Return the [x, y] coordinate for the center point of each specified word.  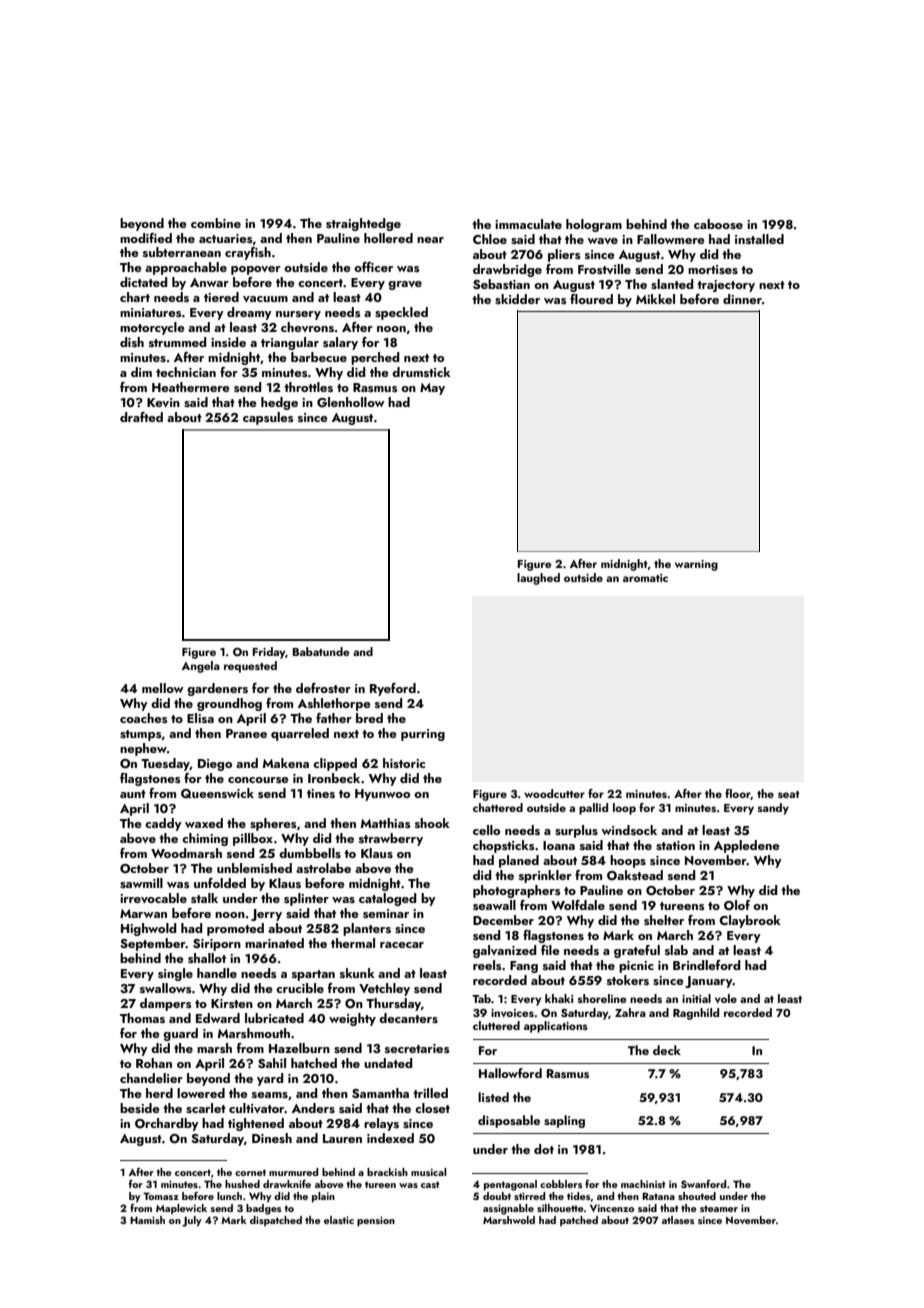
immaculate [528, 224]
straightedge [363, 224]
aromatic [645, 578]
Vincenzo [612, 1208]
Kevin [163, 402]
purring [423, 735]
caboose [718, 224]
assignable [508, 1209]
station [675, 845]
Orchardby [167, 1124]
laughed [538, 579]
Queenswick [217, 793]
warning [696, 565]
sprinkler [545, 876]
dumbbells [310, 853]
